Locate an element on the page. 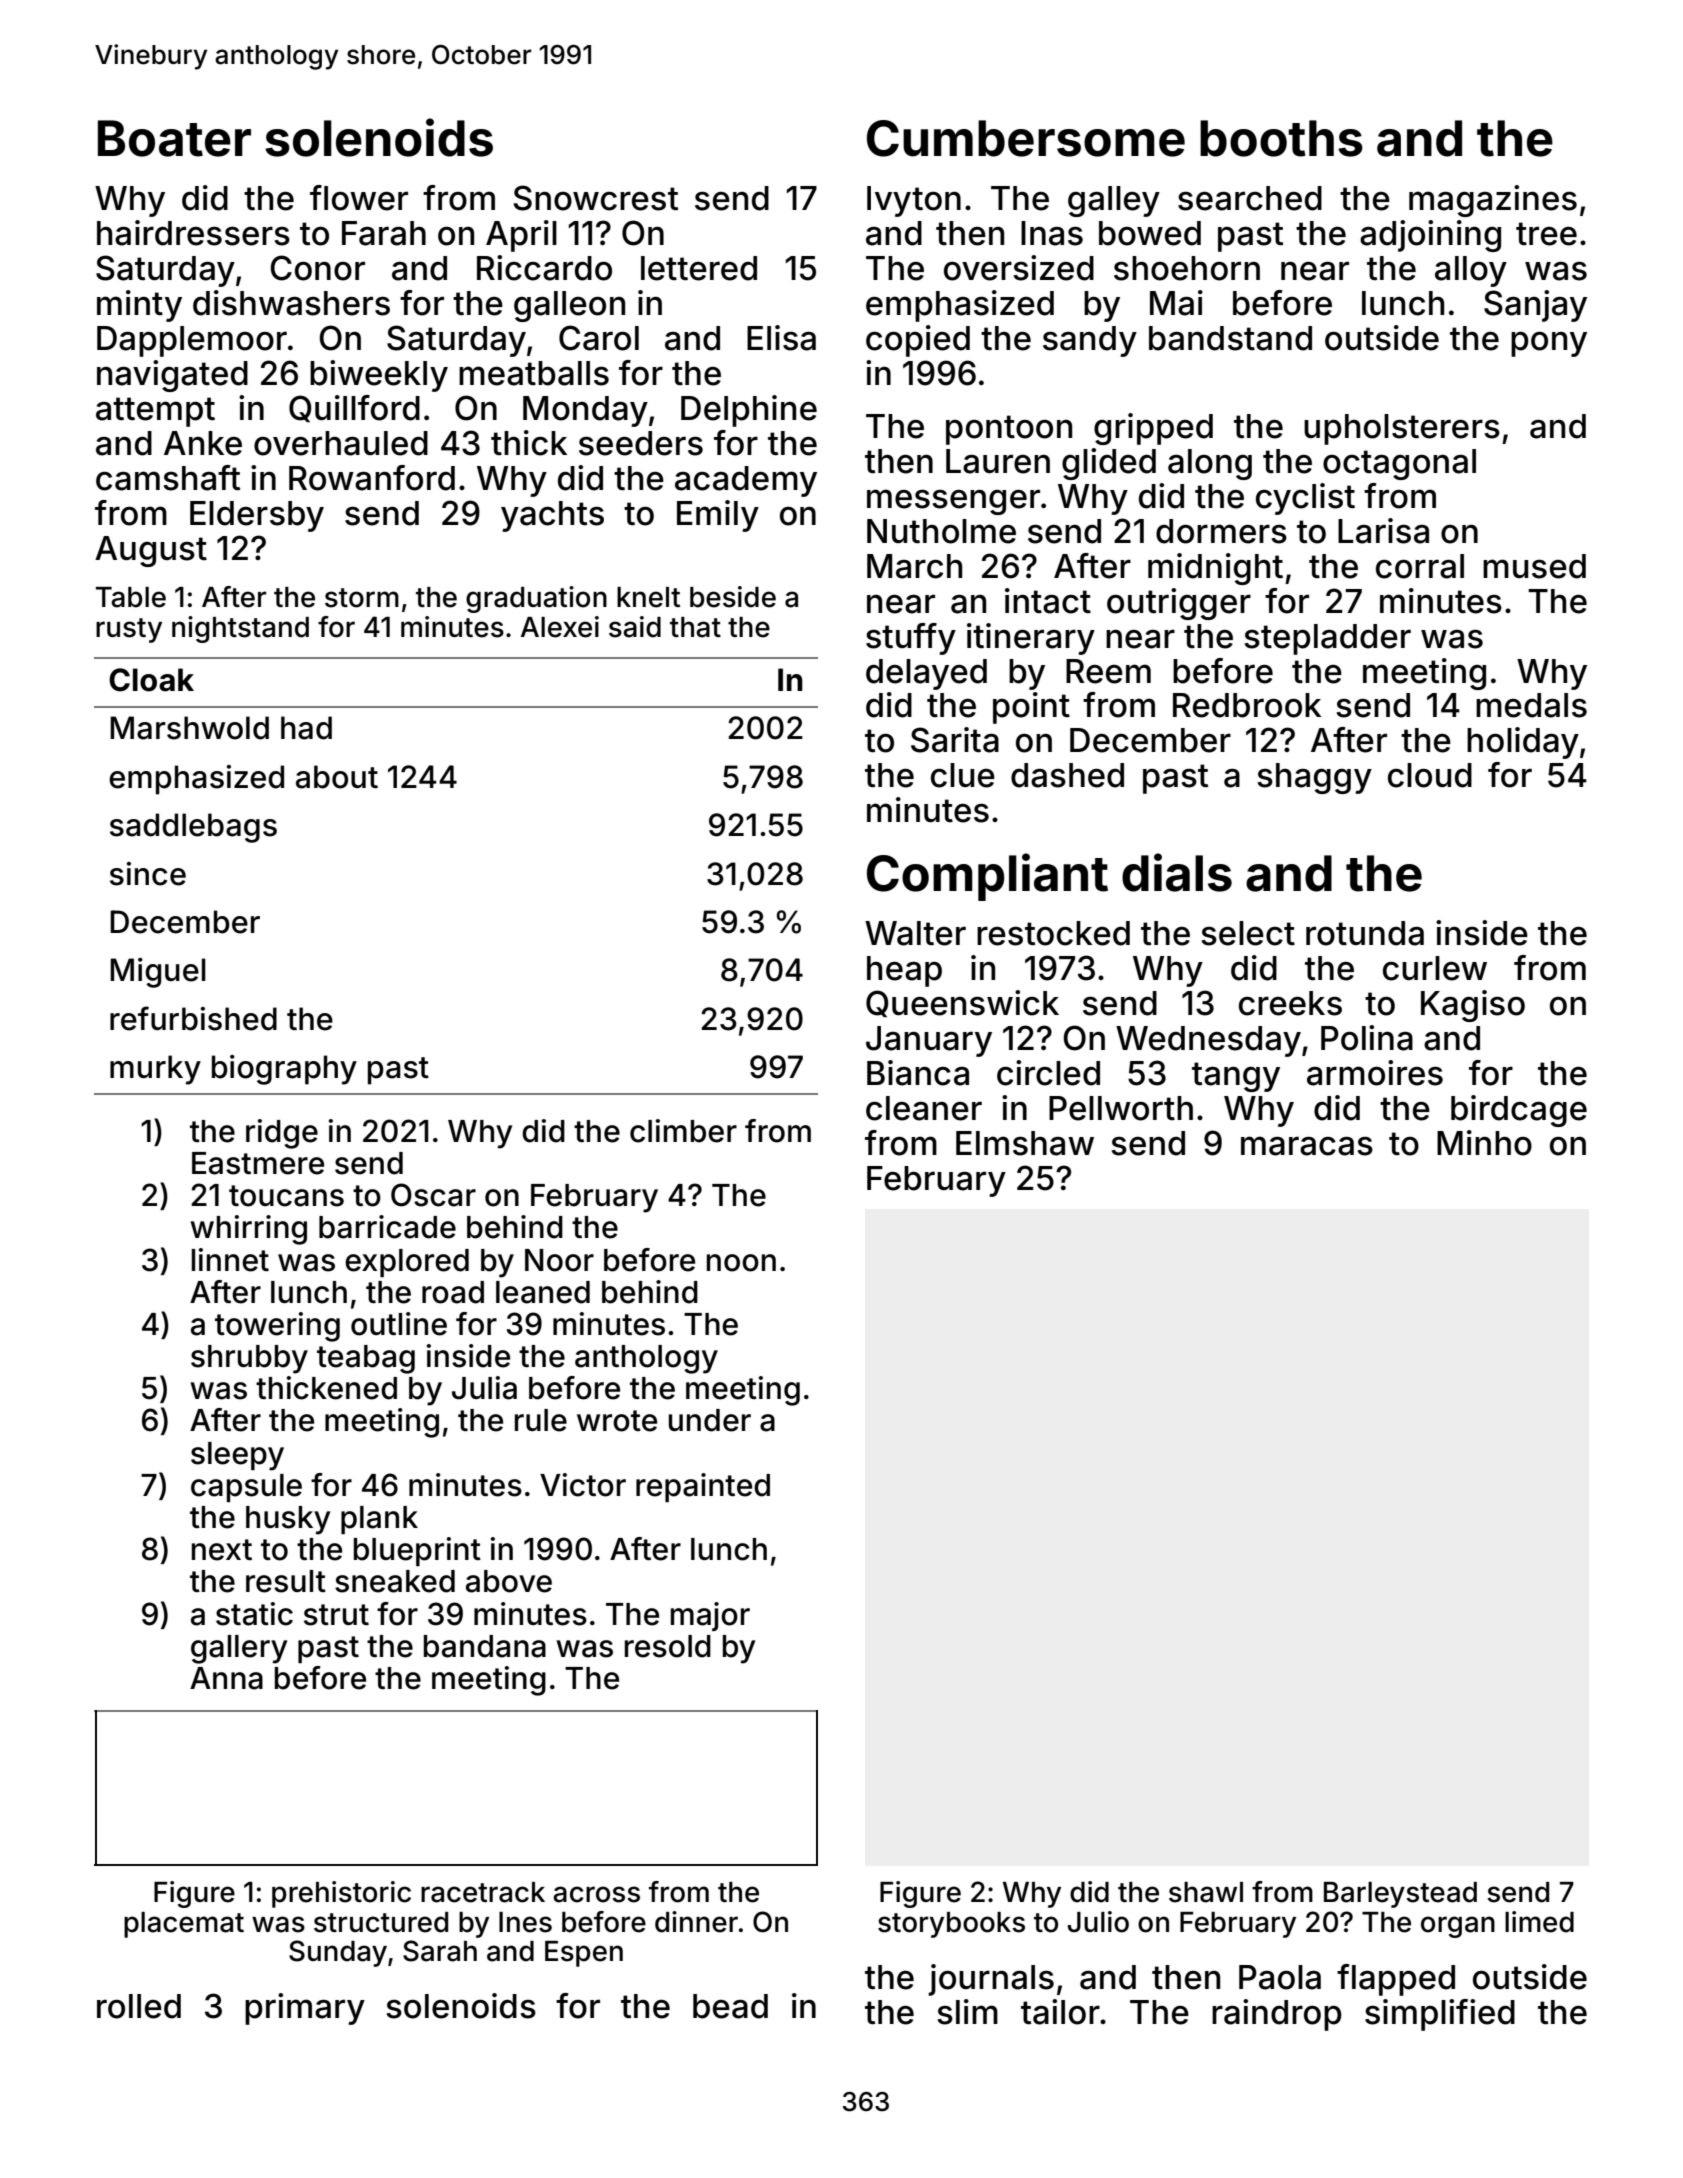 The height and width of the document is (2178, 1683). clue is located at coordinates (963, 775).
